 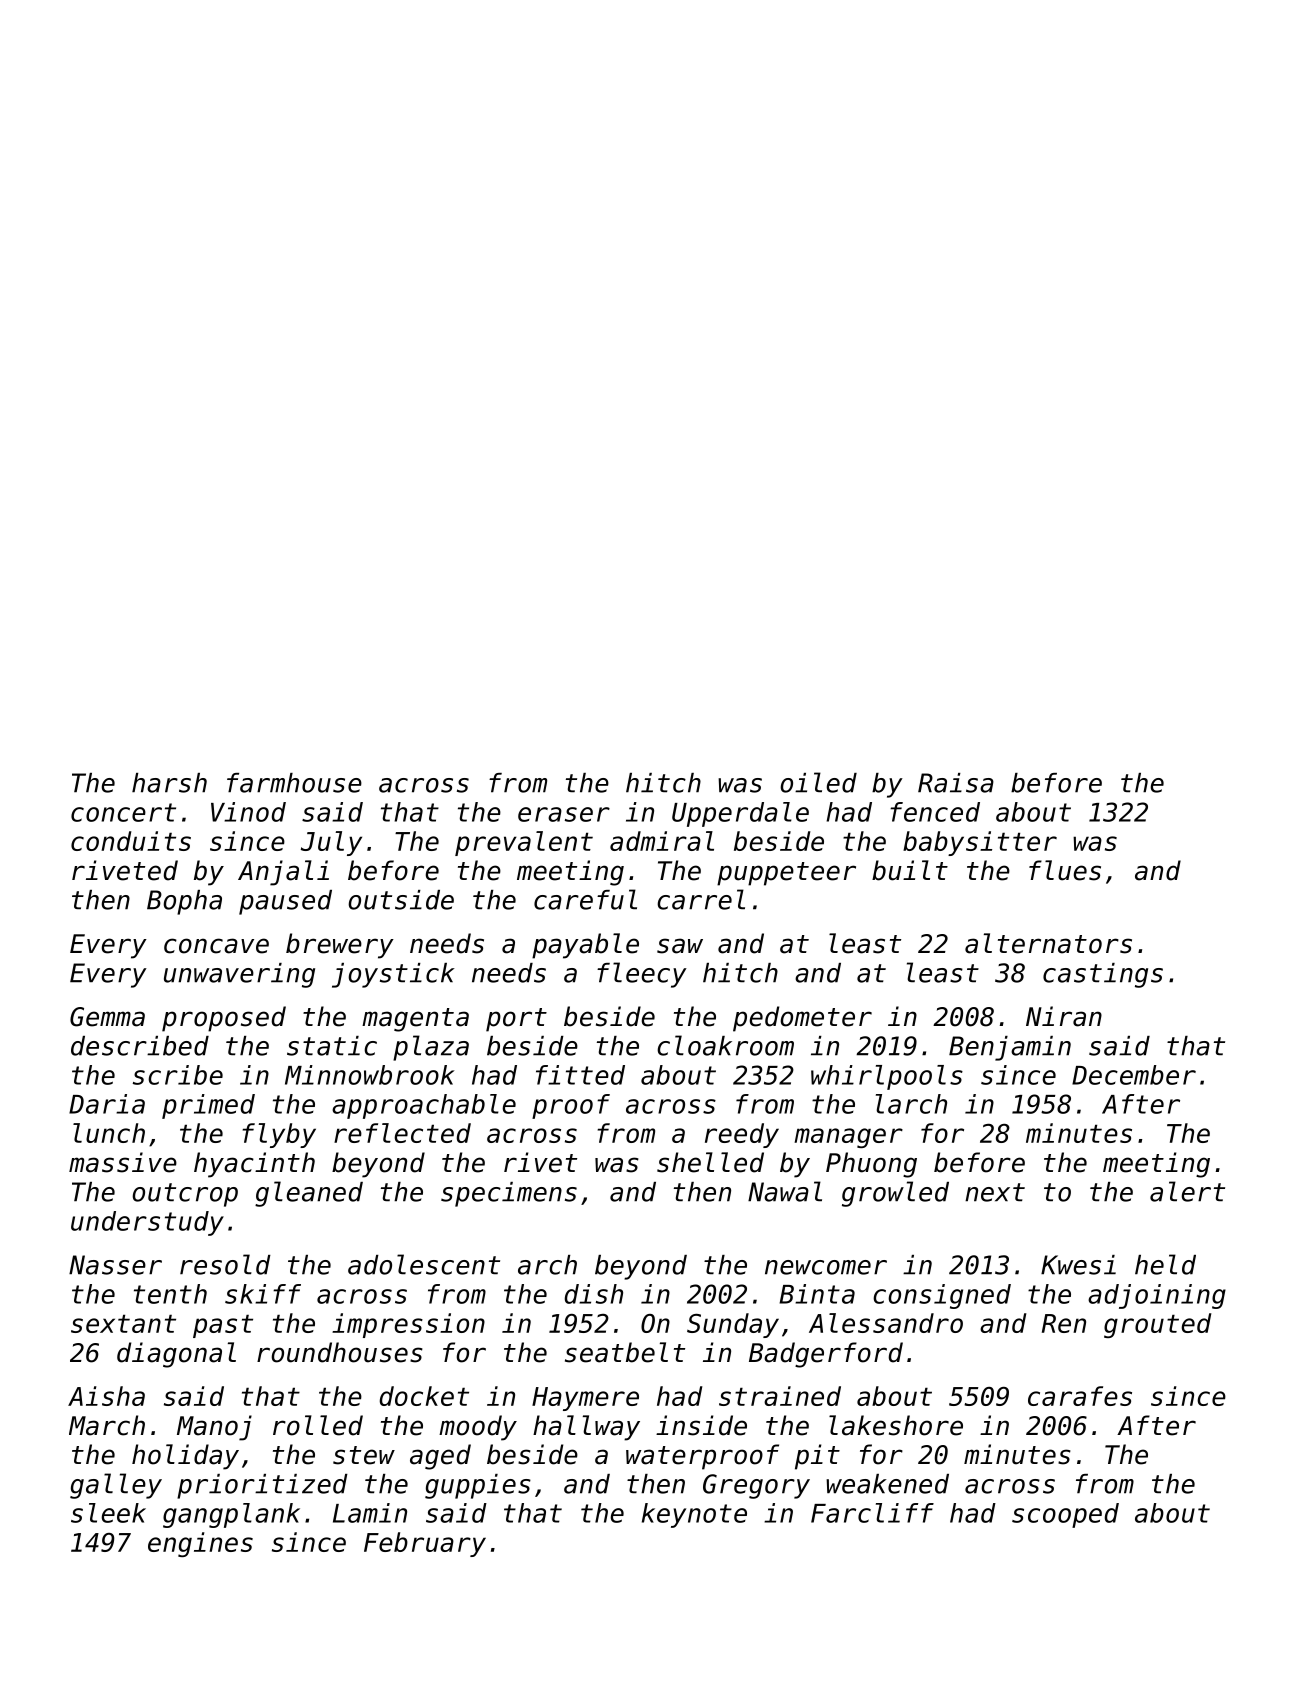 I want to click on alert, so click(x=1187, y=1191).
